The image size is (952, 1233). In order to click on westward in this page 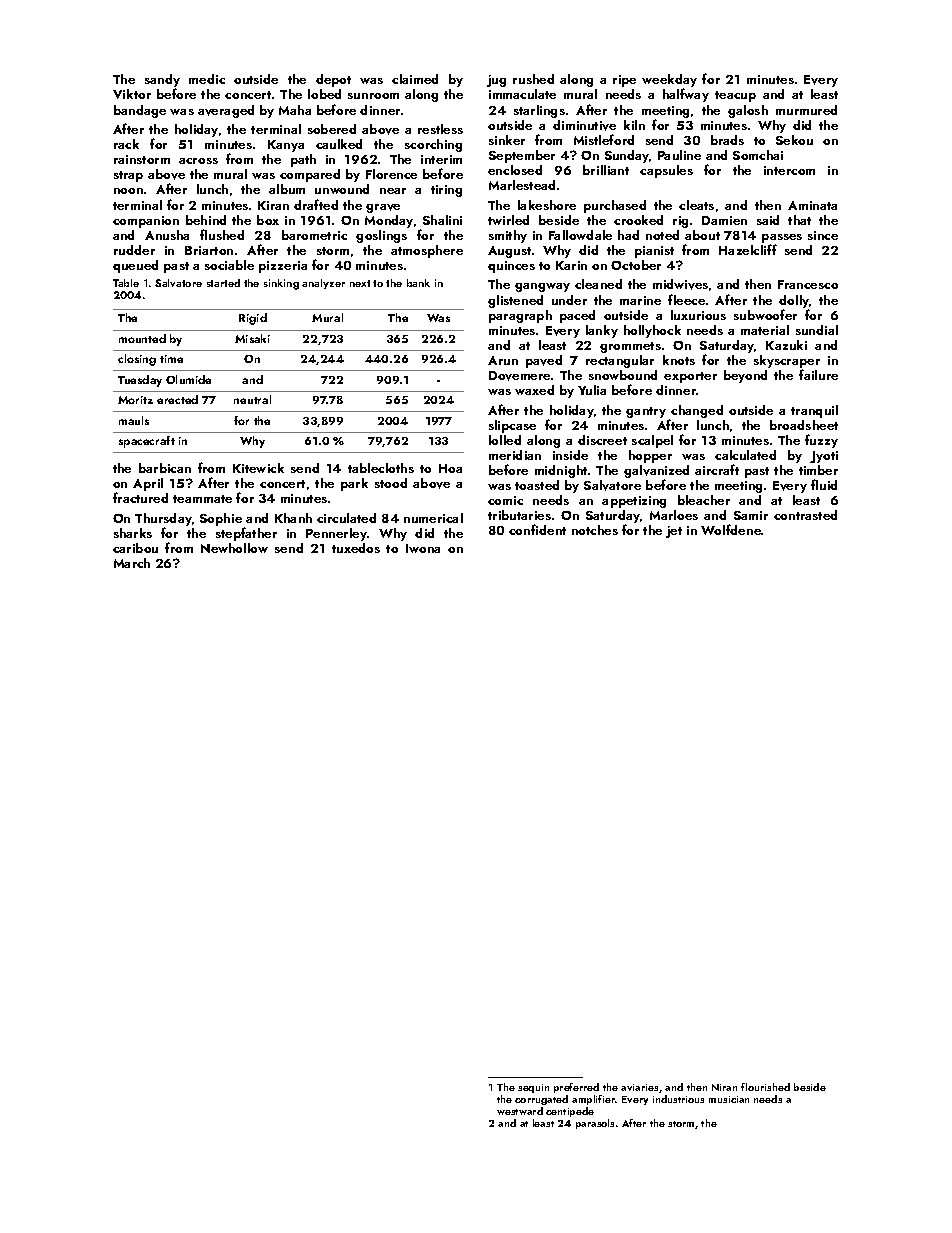, I will do `click(520, 1111)`.
